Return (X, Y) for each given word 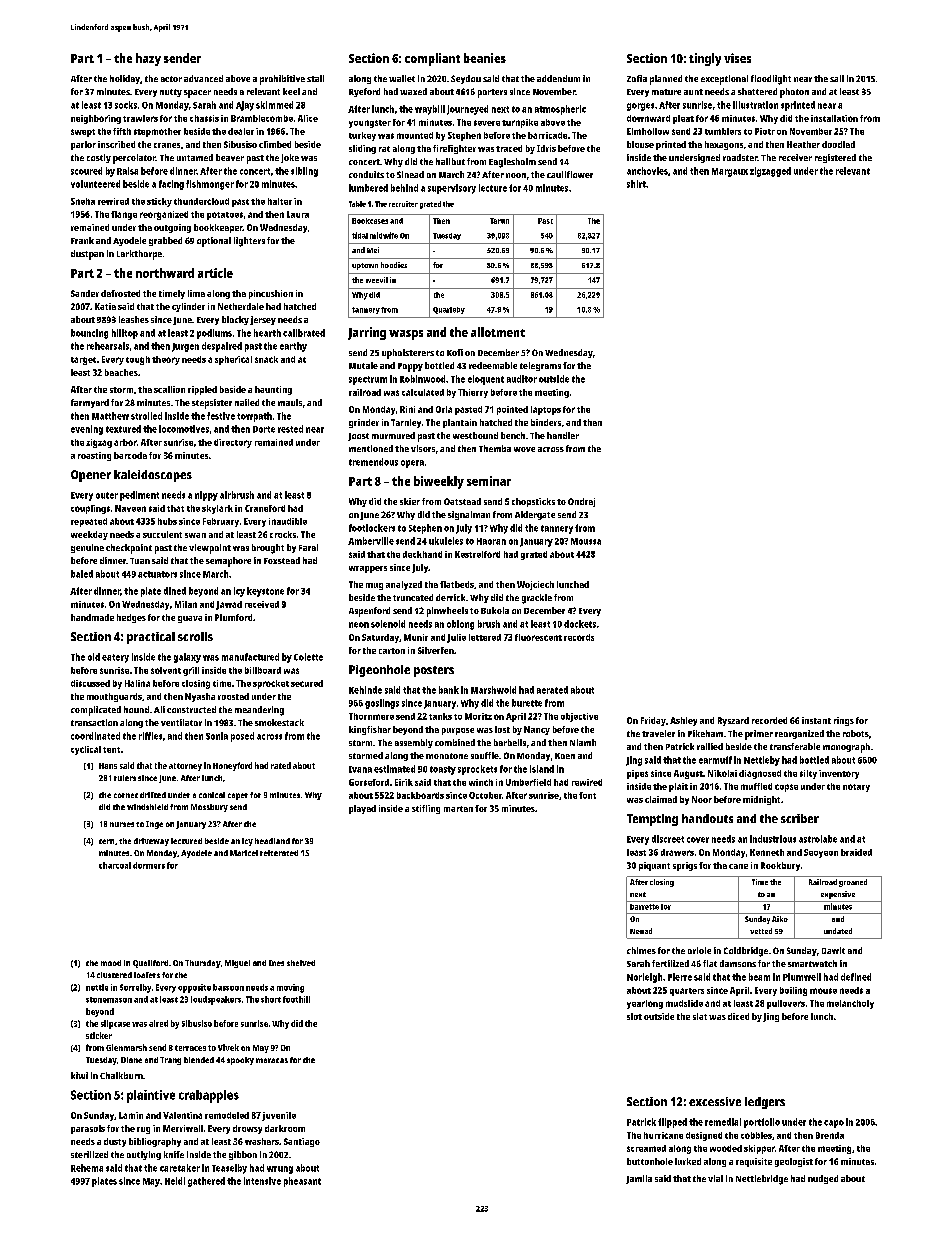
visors (423, 448)
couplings (90, 509)
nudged (823, 1179)
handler (563, 435)
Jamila (639, 1179)
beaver (230, 157)
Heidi (175, 1181)
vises (737, 58)
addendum (558, 78)
